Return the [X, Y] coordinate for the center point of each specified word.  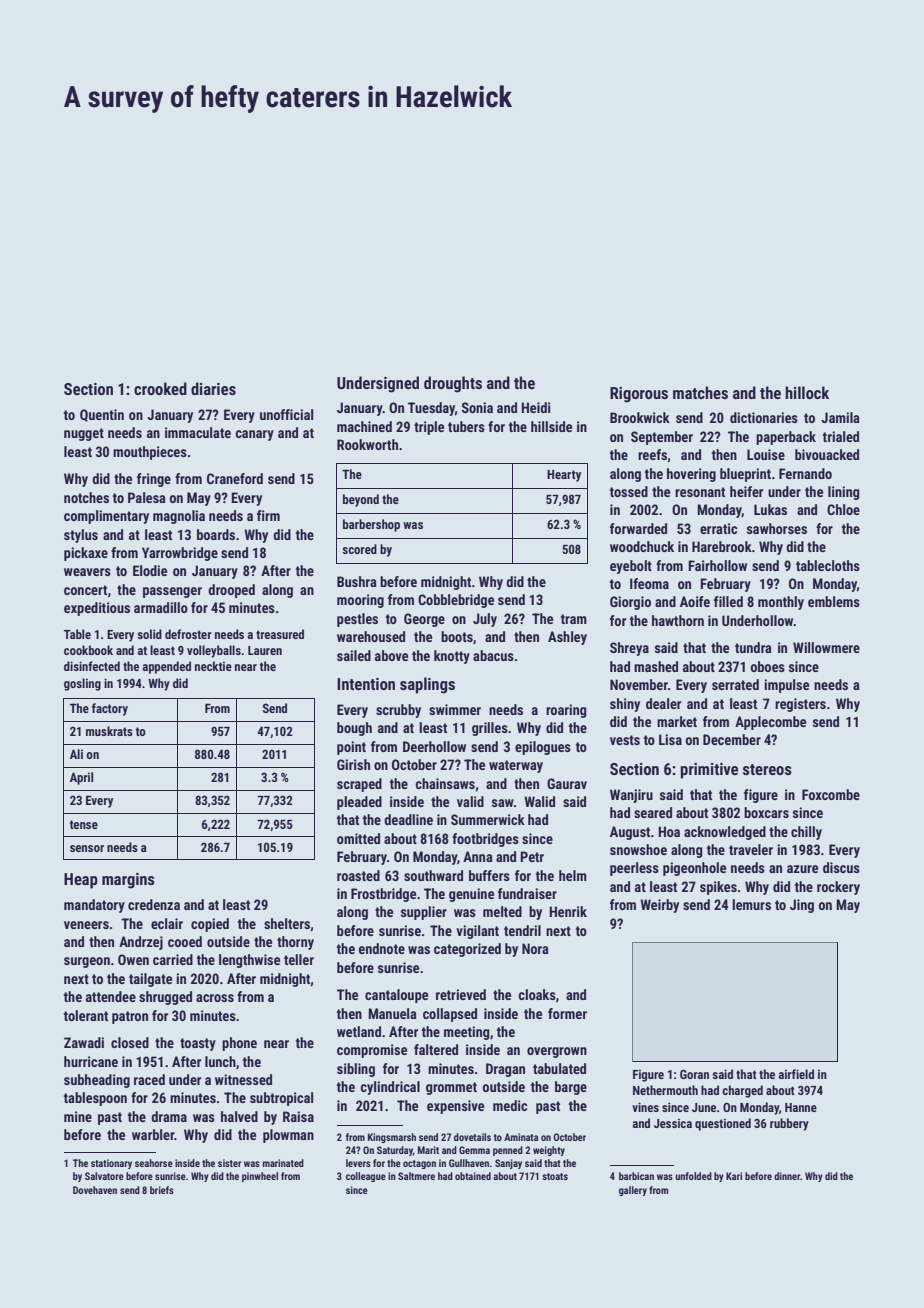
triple [429, 428]
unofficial [286, 414]
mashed [656, 666]
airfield [796, 1074]
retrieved [461, 994]
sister [229, 1163]
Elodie [150, 570]
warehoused [371, 636]
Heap [81, 881]
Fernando [805, 473]
